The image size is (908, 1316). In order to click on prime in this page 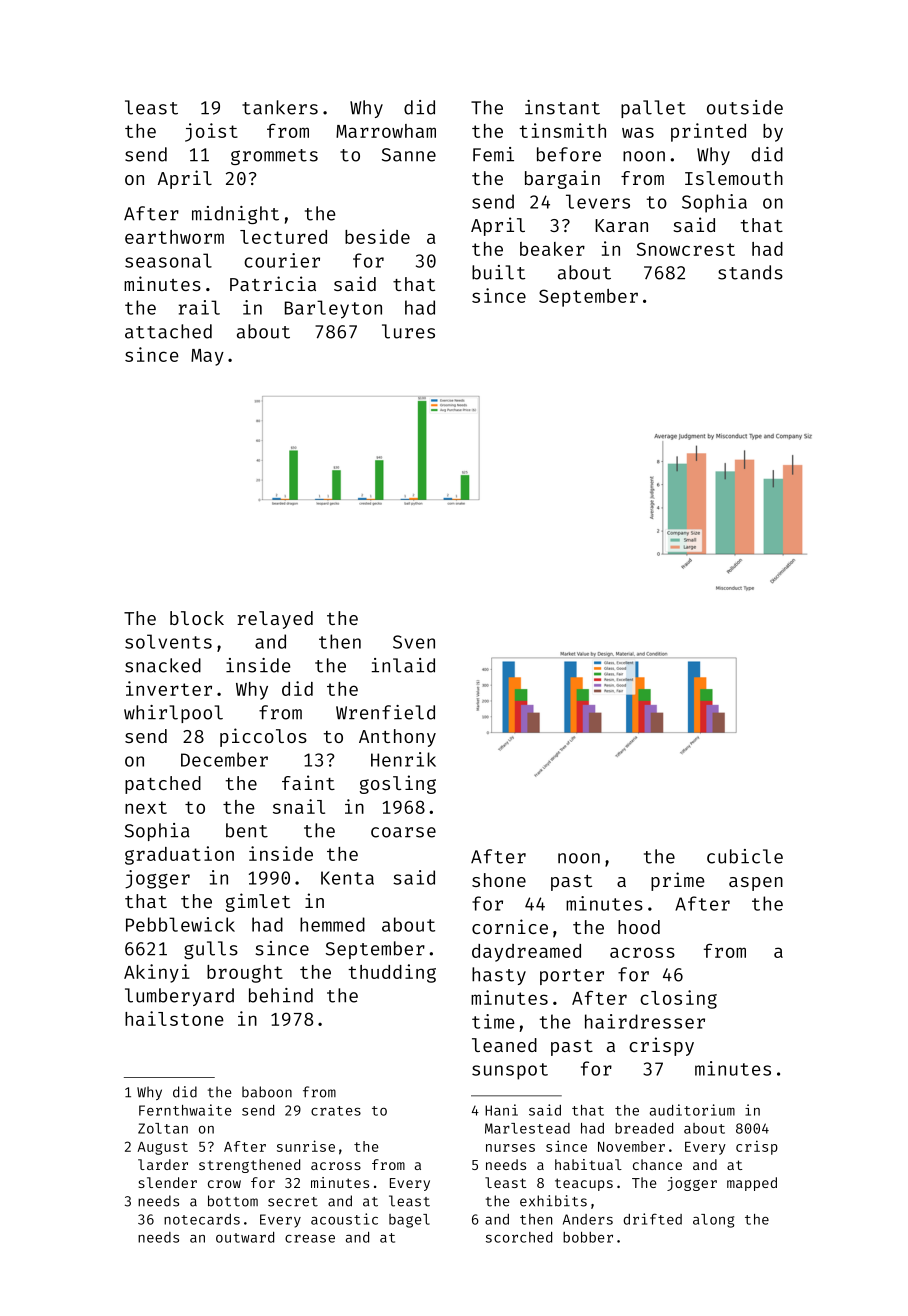, I will do `click(678, 881)`.
